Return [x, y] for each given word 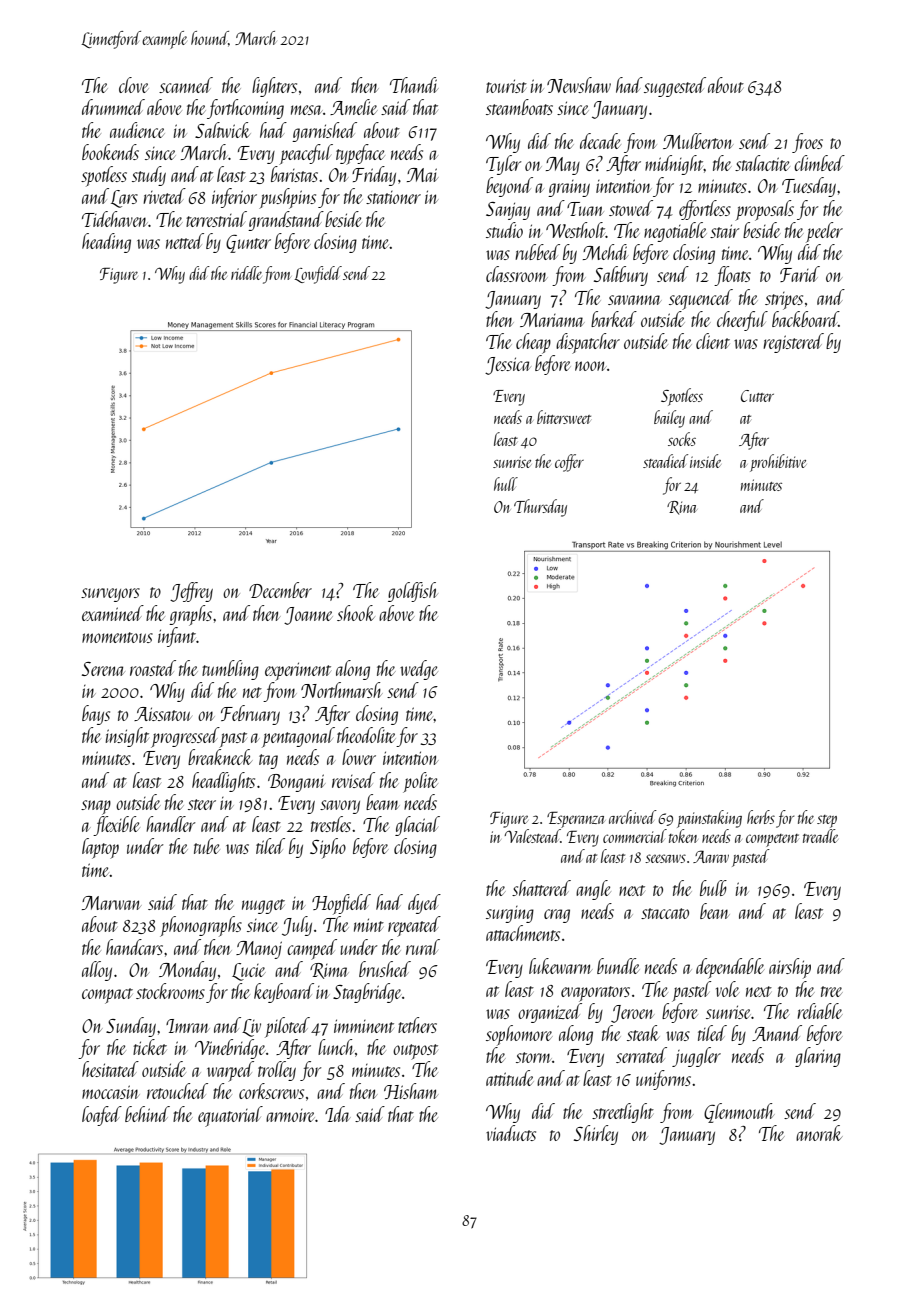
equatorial [230, 1116]
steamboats [519, 107]
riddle [246, 273]
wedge [419, 670]
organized [550, 1013]
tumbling [230, 670]
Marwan [111, 903]
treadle [820, 836]
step [827, 821]
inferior [234, 198]
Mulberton [698, 141]
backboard [805, 319]
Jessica [508, 366]
